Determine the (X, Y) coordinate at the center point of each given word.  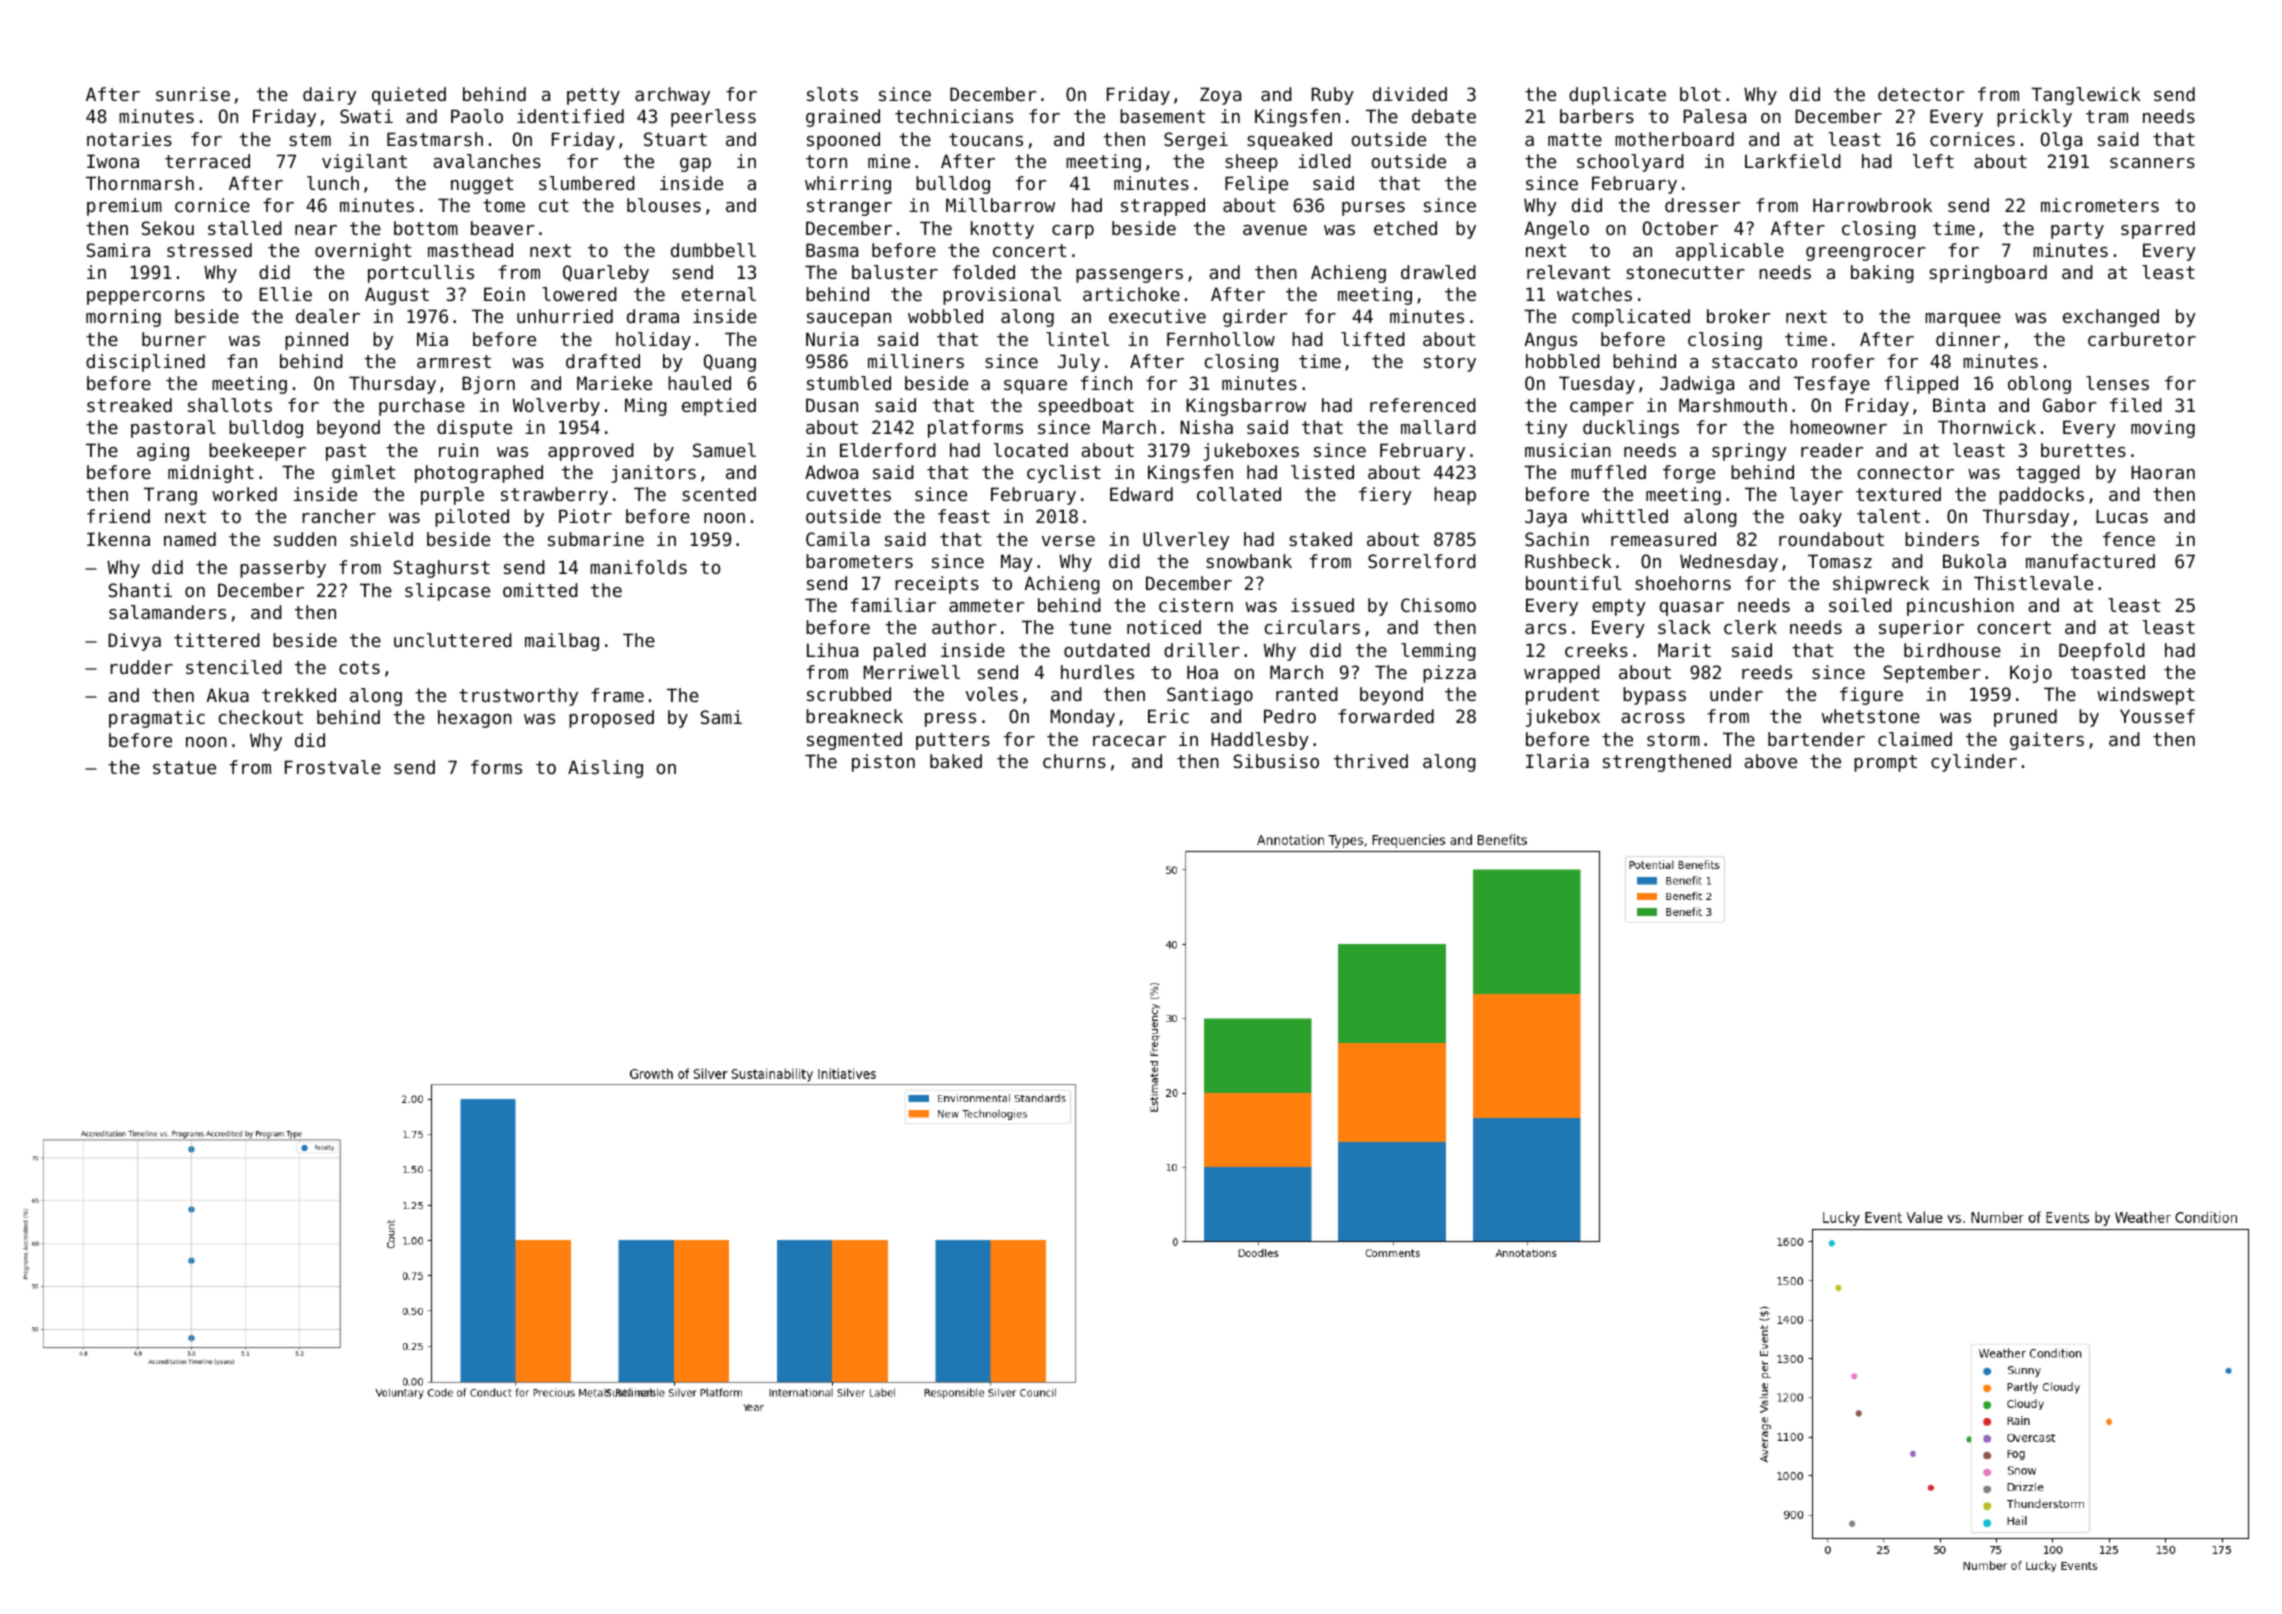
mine (889, 161)
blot (1700, 94)
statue (184, 767)
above (1770, 761)
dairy (329, 96)
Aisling (605, 769)
